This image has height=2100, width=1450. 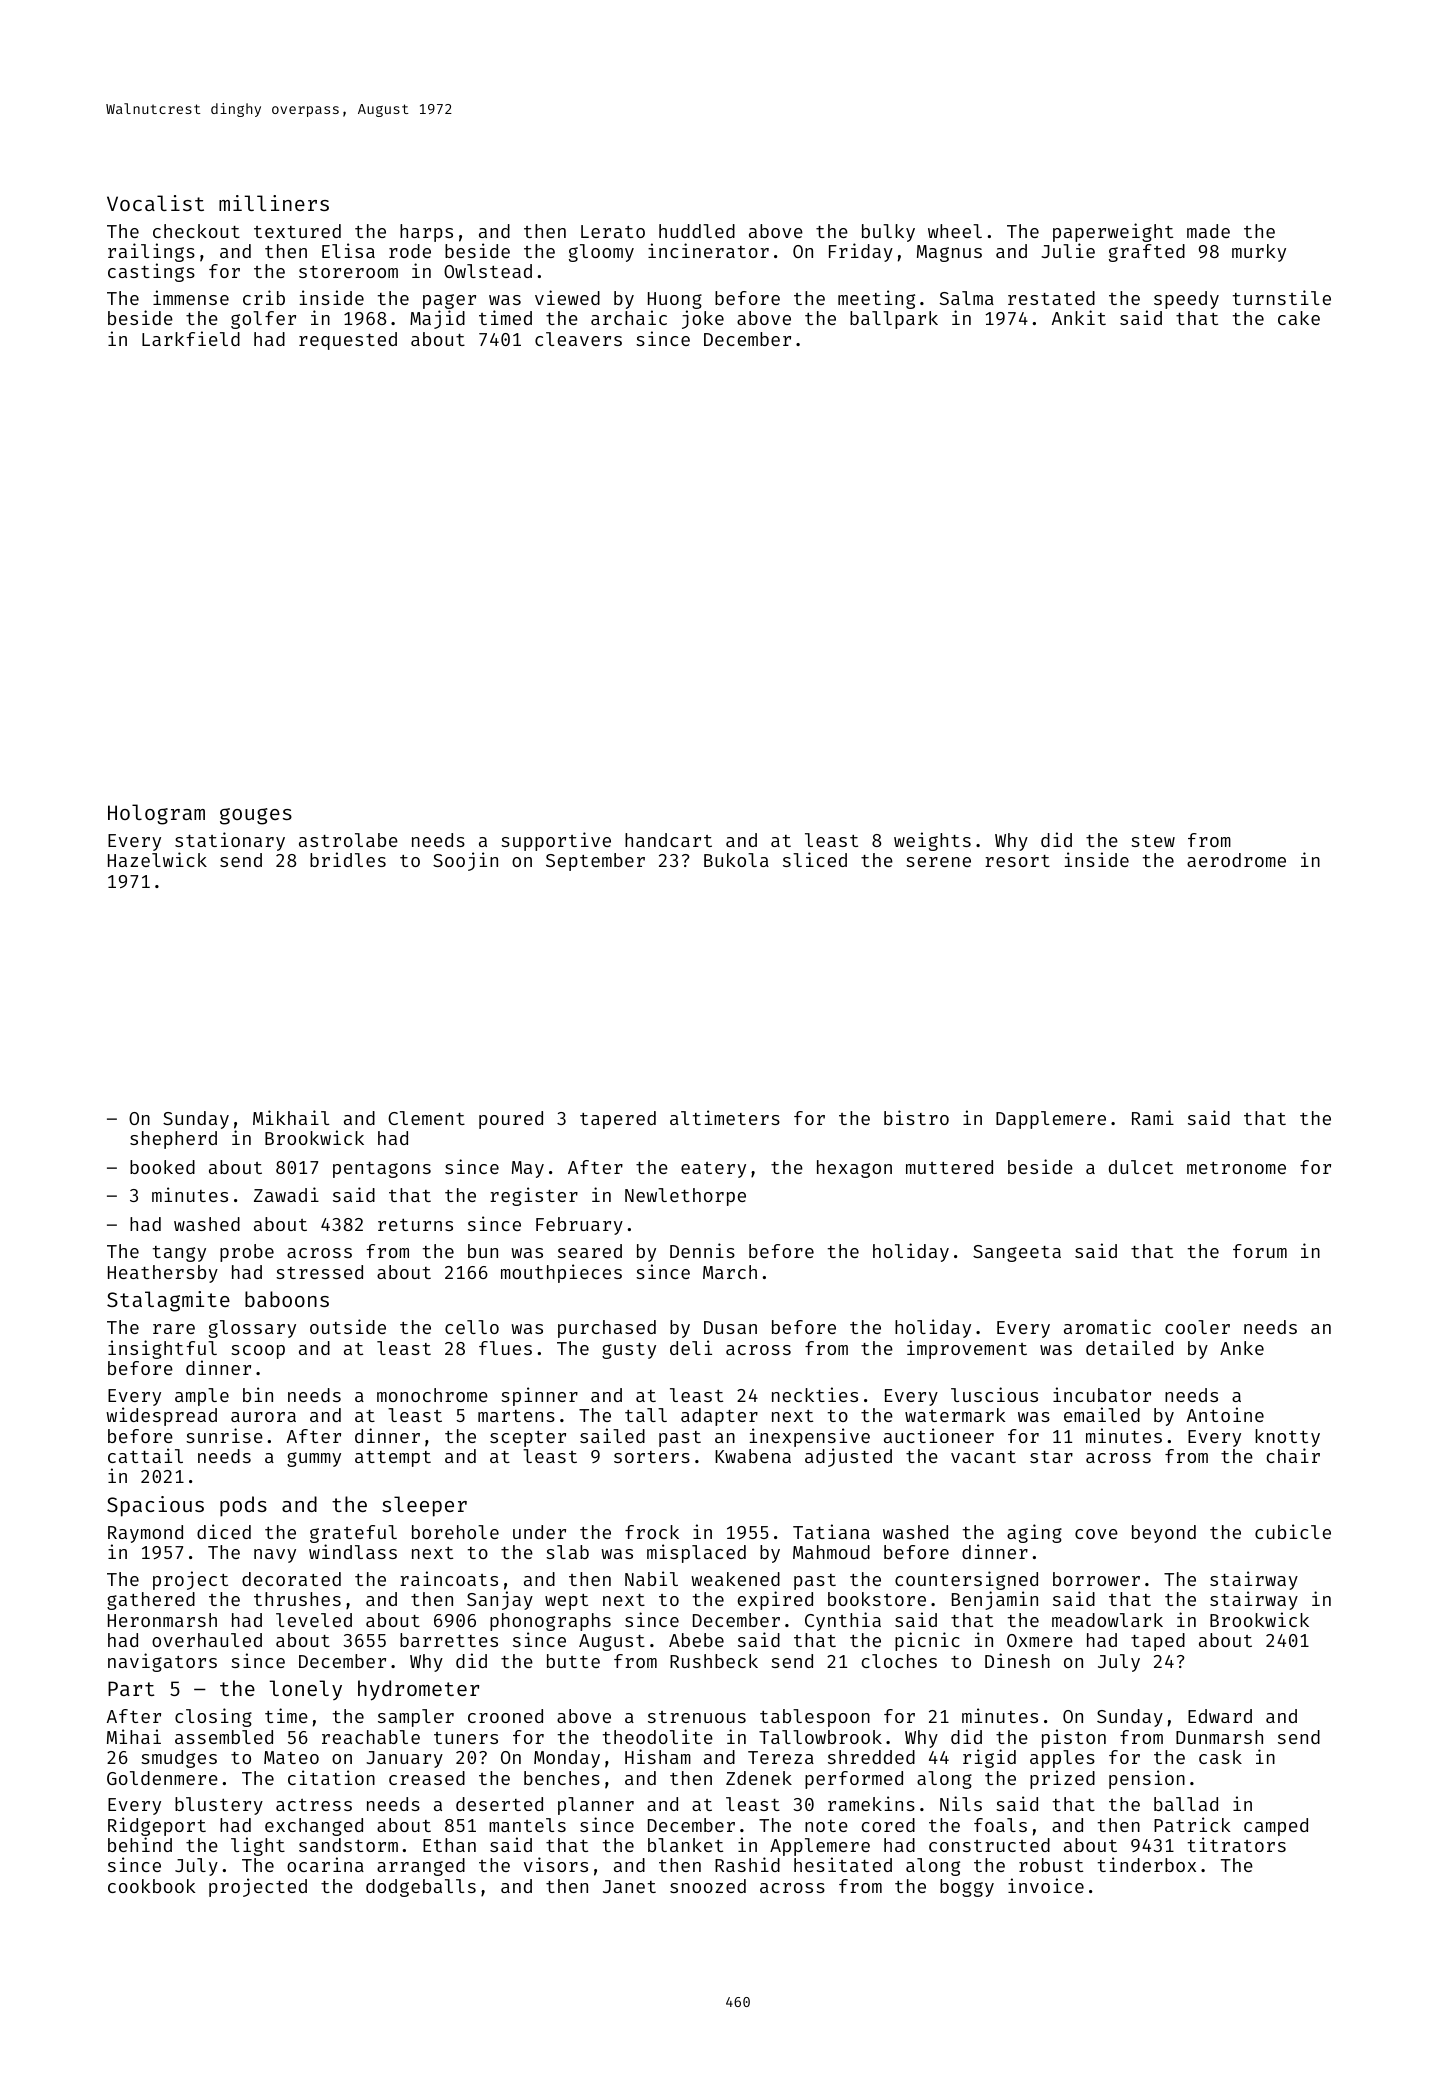 I want to click on Hazelwick, so click(x=157, y=859).
